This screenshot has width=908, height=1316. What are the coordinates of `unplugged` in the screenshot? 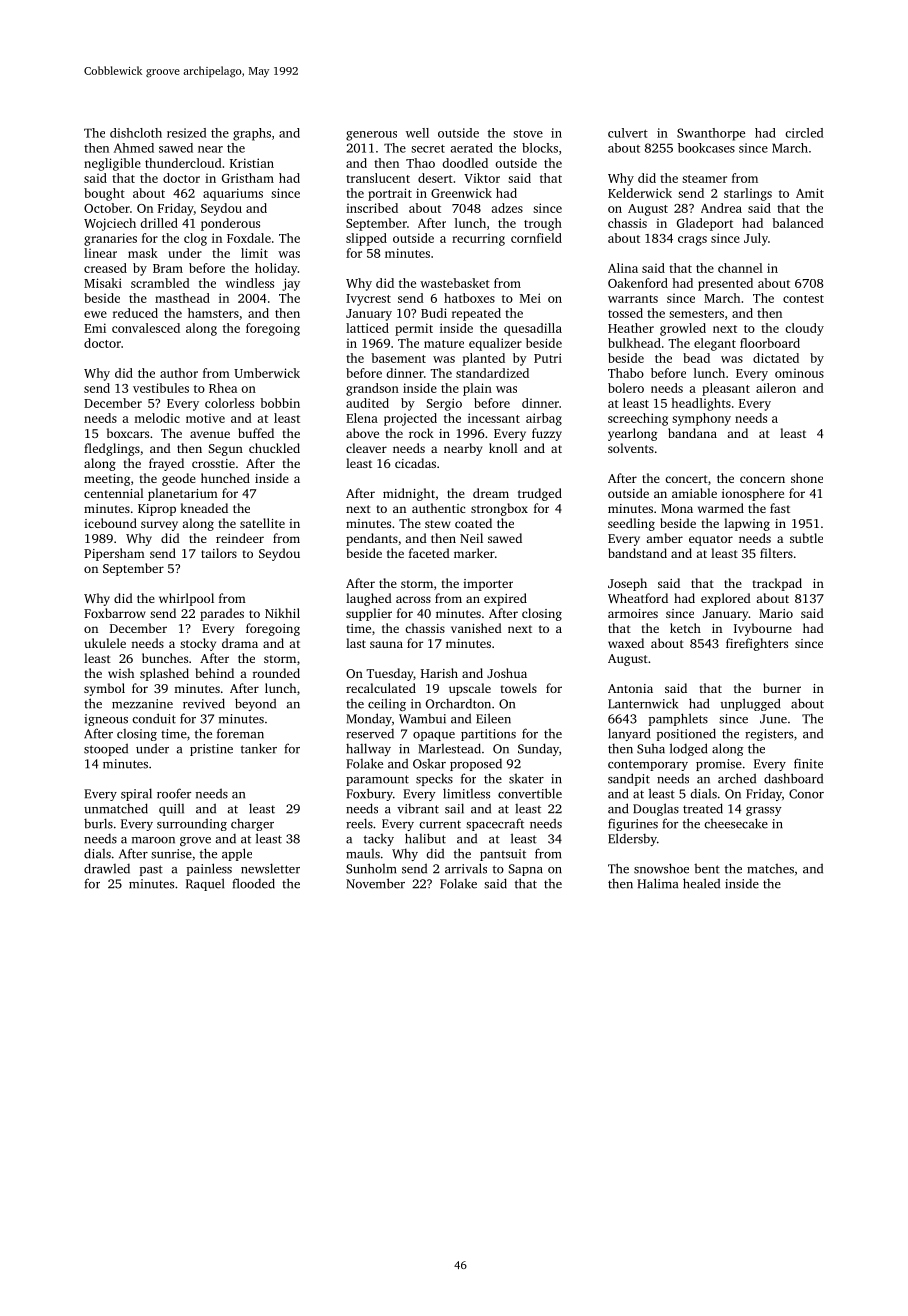 It's located at (750, 704).
